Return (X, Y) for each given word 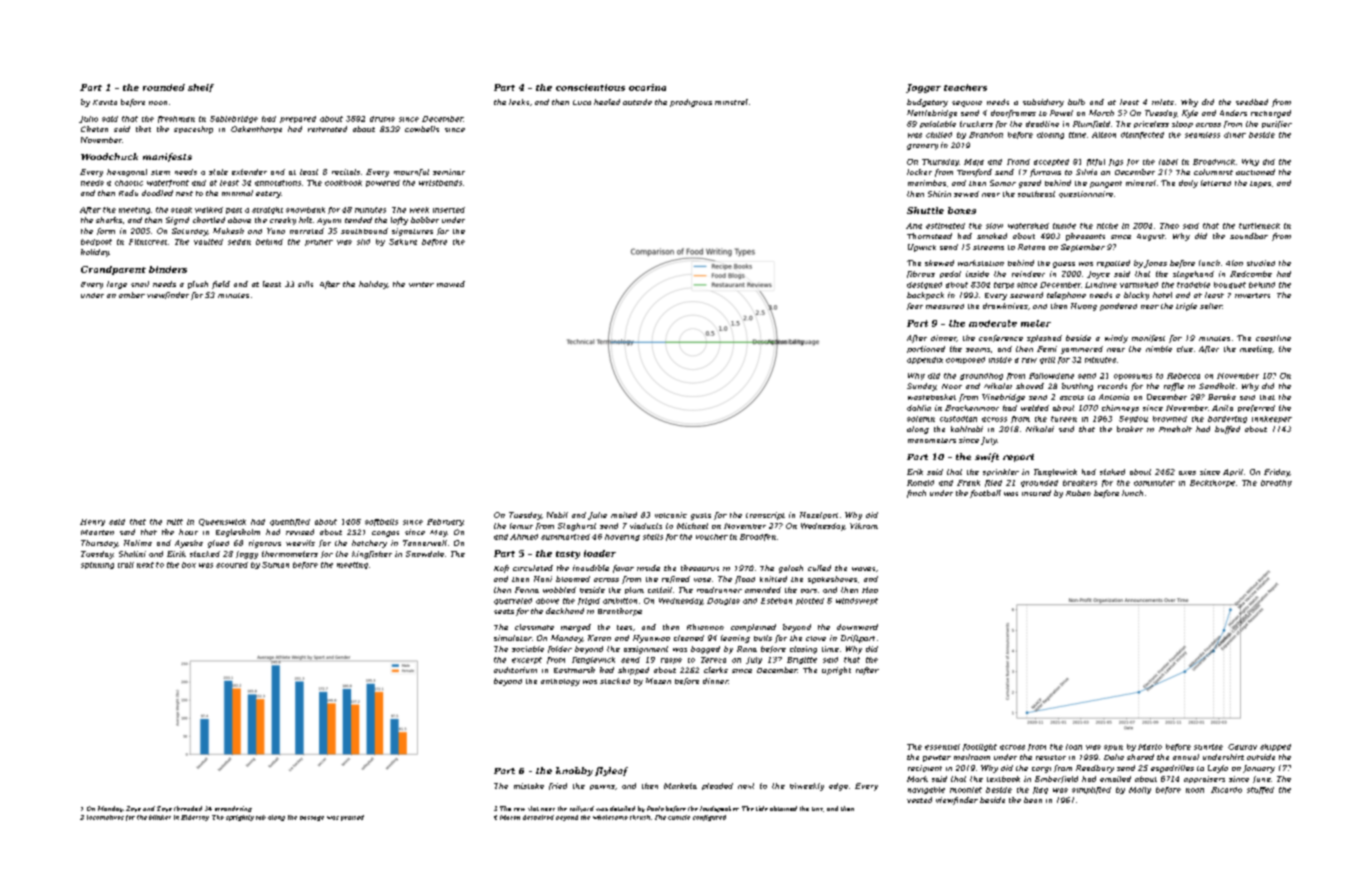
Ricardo (1226, 790)
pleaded (717, 786)
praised (352, 818)
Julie (597, 516)
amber (132, 295)
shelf (201, 88)
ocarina (647, 87)
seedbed (1252, 102)
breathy (1276, 483)
